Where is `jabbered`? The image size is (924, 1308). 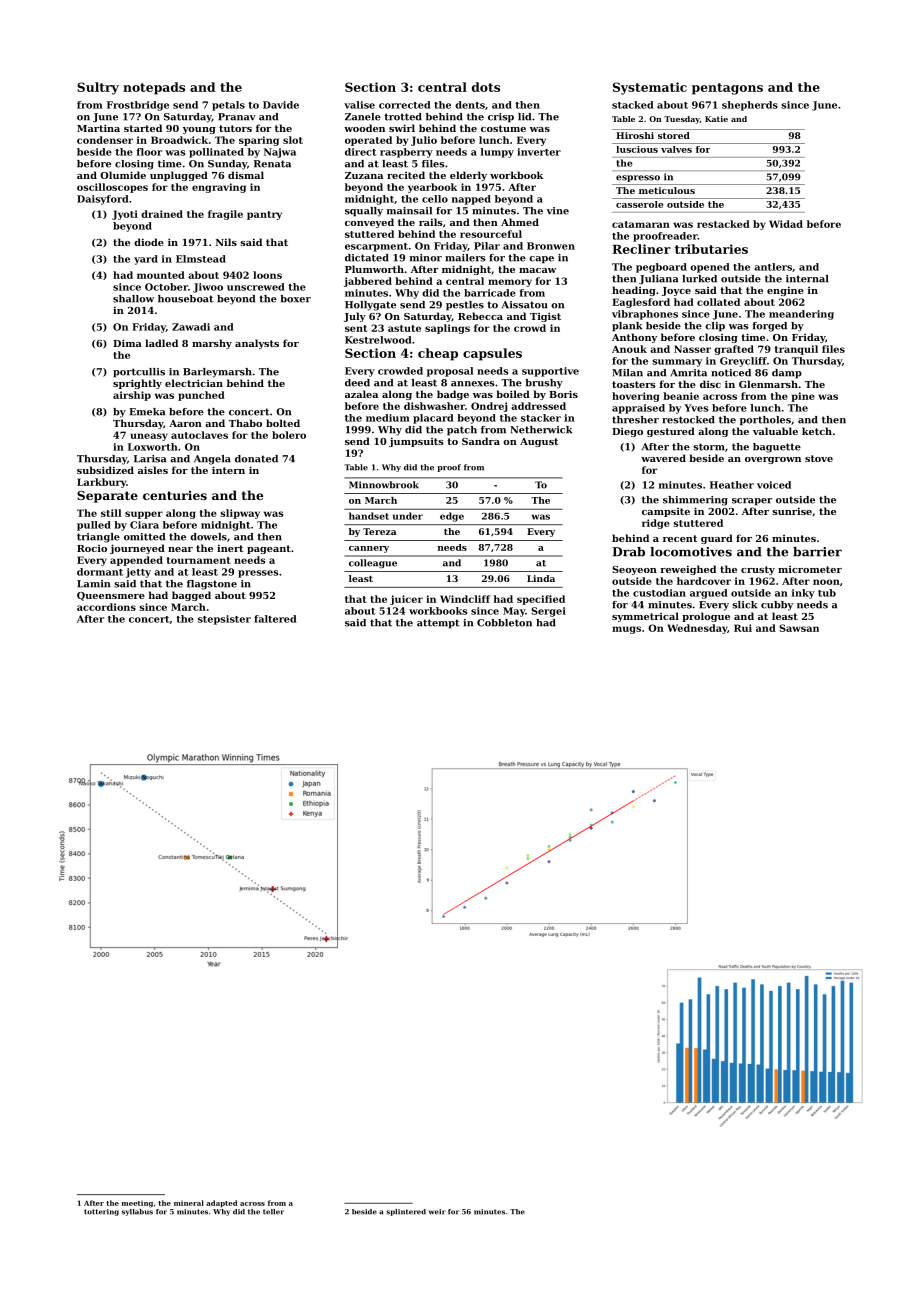 jabbered is located at coordinates (368, 282).
